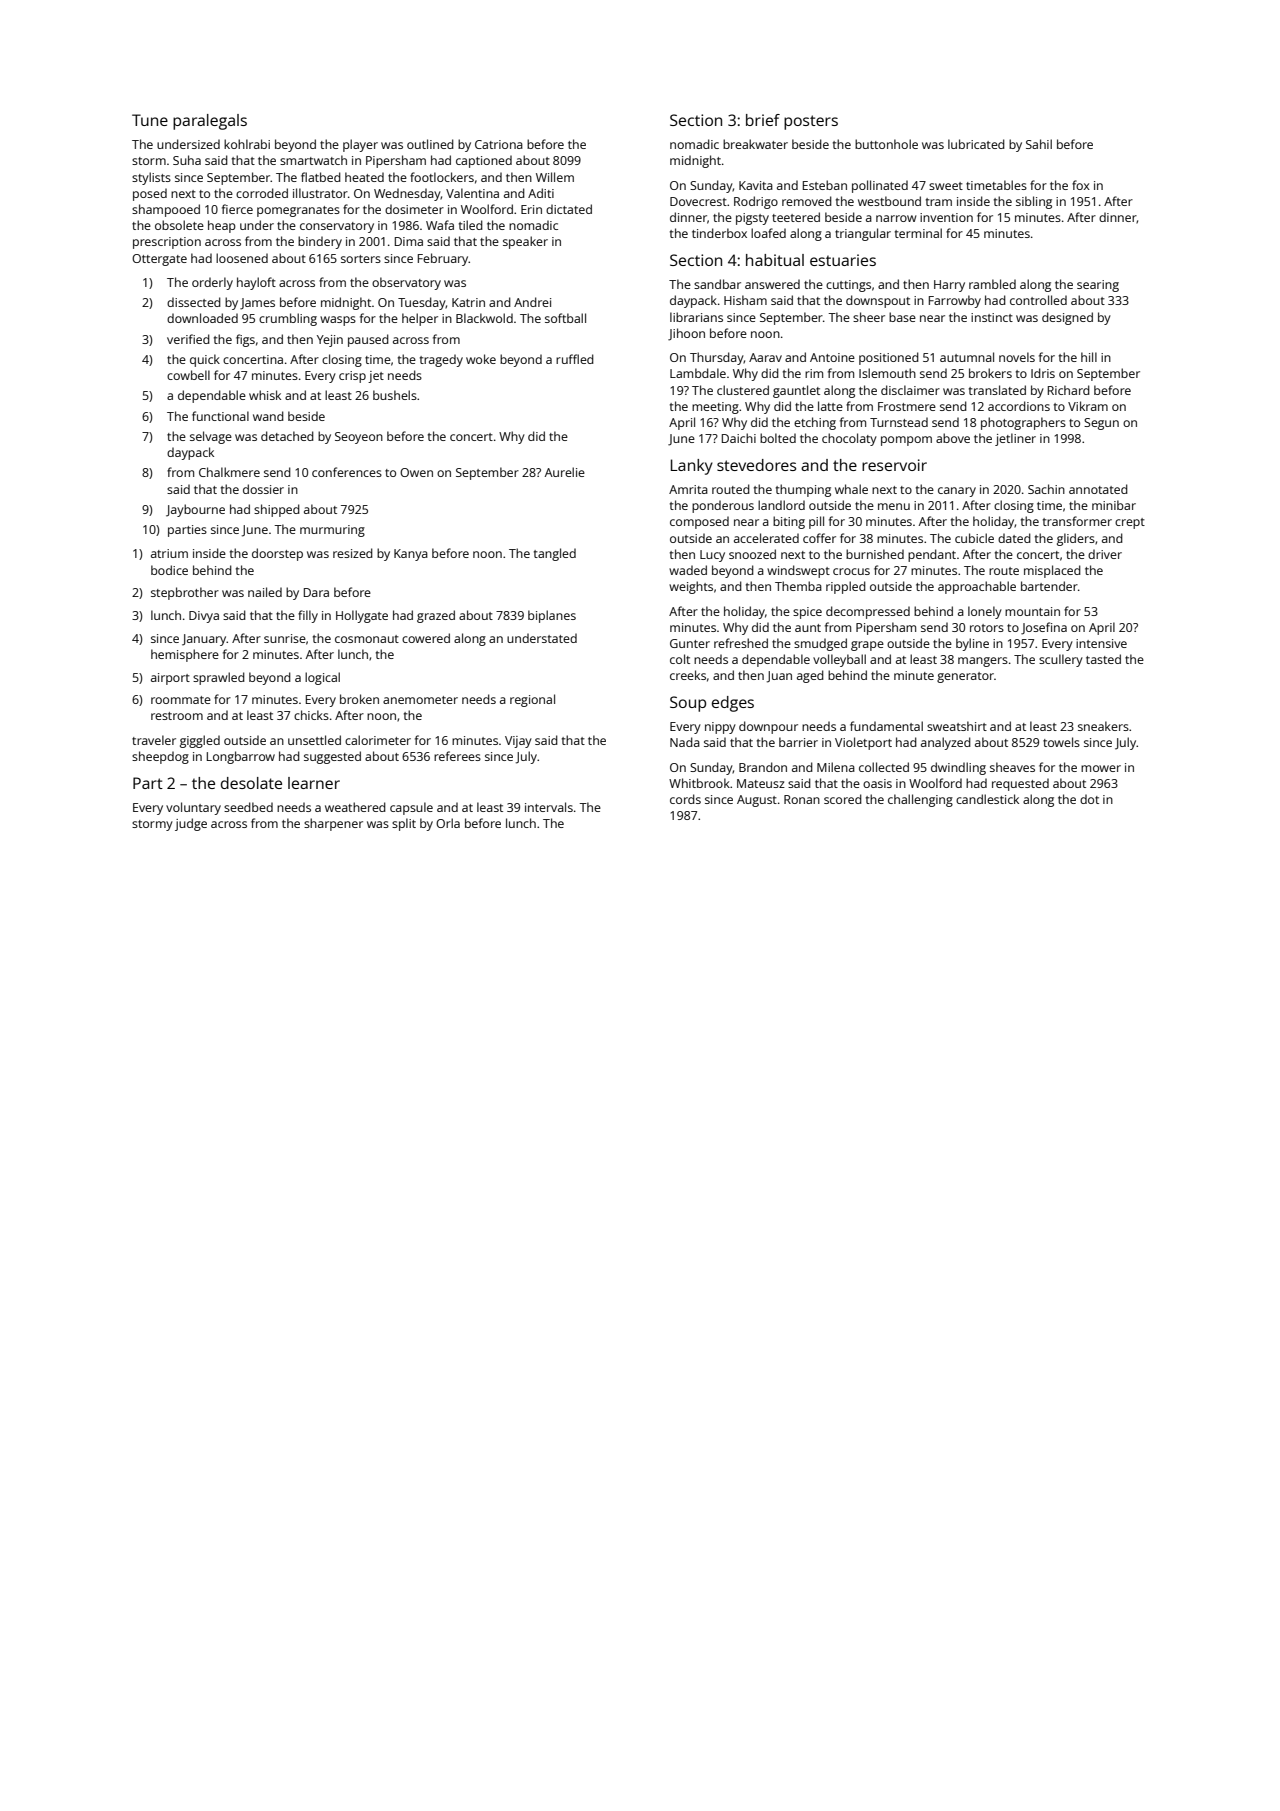 This document has width=1280, height=1811. Describe the element at coordinates (1015, 439) in the document. I see `jetliner` at that location.
